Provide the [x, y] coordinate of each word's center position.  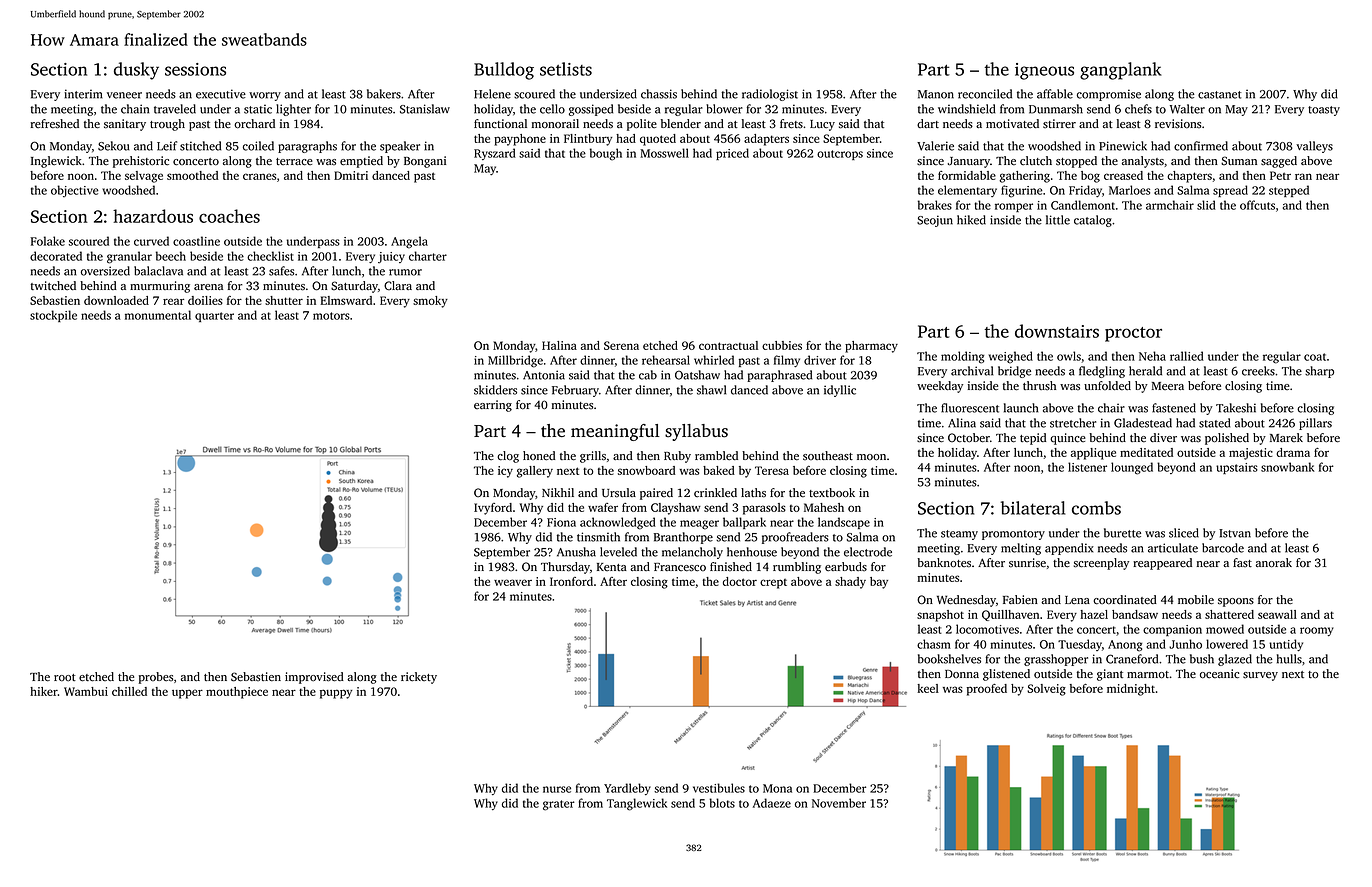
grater [559, 805]
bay [879, 583]
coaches [229, 216]
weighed [1011, 357]
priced [732, 154]
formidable [967, 175]
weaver [513, 582]
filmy [787, 361]
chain [135, 109]
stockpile [53, 316]
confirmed [1201, 146]
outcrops [840, 155]
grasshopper [1056, 660]
